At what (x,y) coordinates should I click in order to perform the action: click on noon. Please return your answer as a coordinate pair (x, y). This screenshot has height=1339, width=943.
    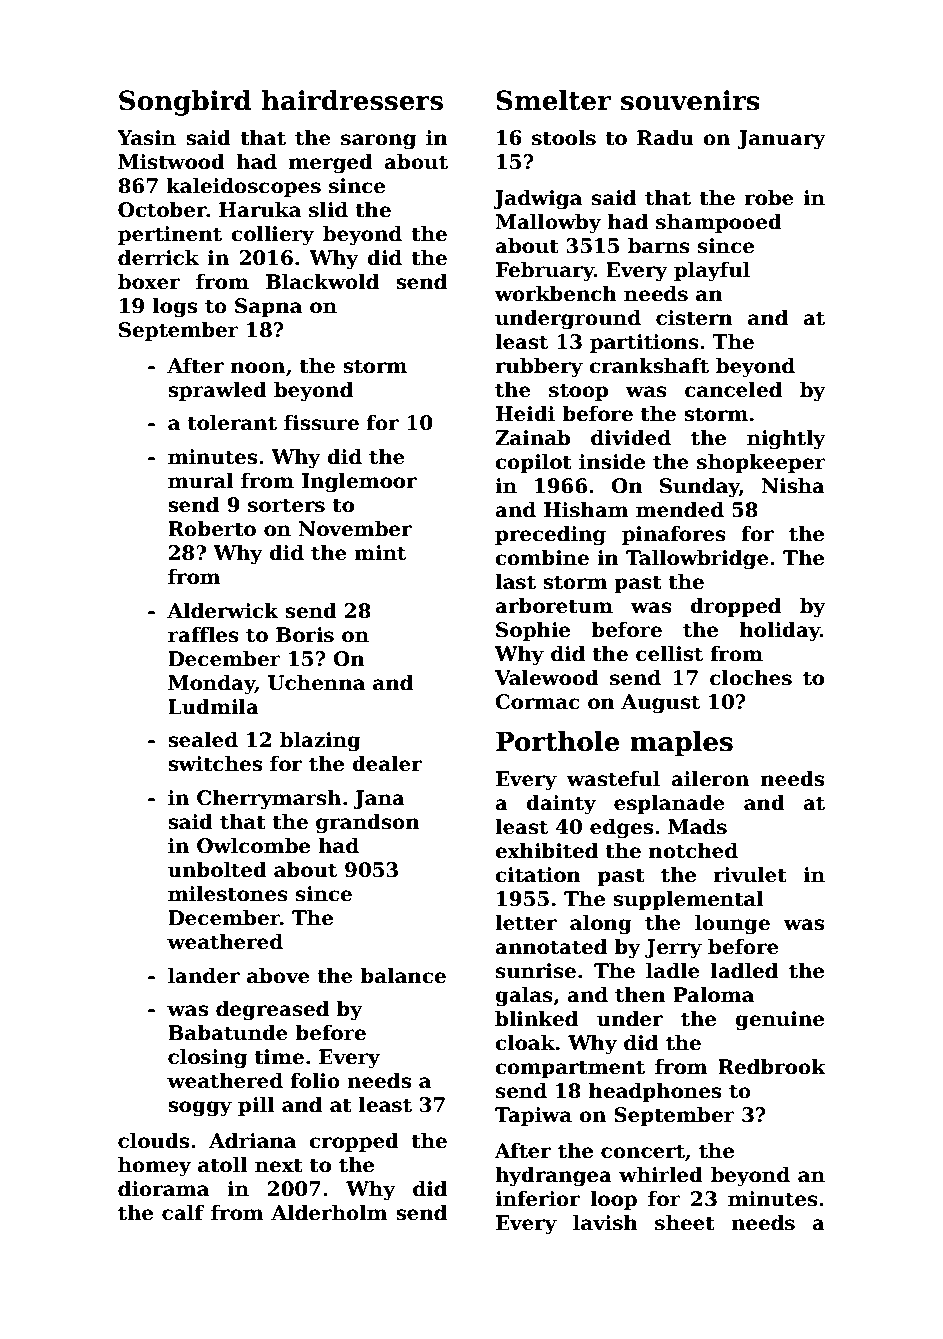
    Looking at the image, I should click on (258, 368).
